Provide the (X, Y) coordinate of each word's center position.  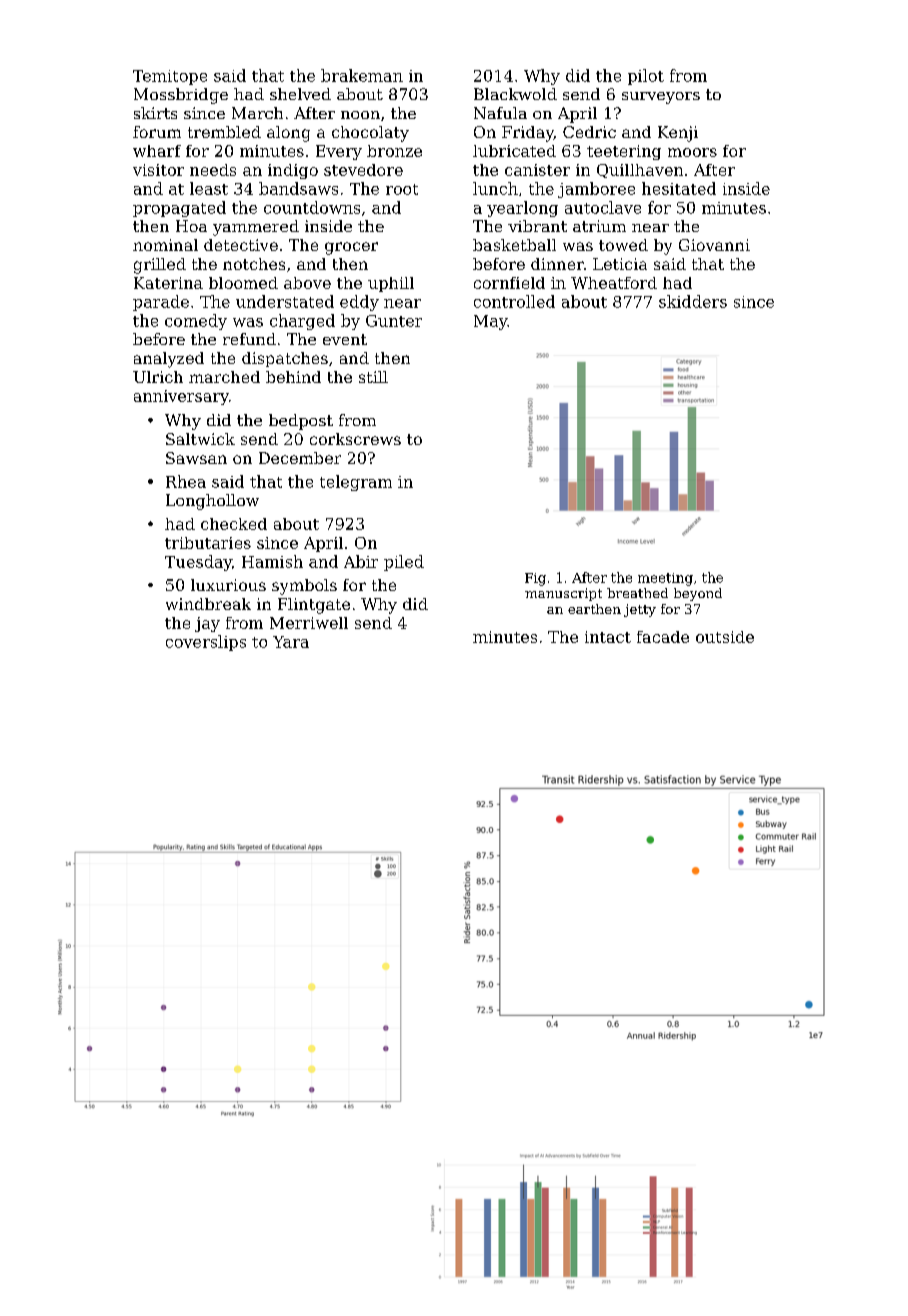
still (373, 377)
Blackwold (515, 94)
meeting (665, 579)
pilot (646, 77)
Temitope (170, 77)
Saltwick (200, 439)
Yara (291, 642)
